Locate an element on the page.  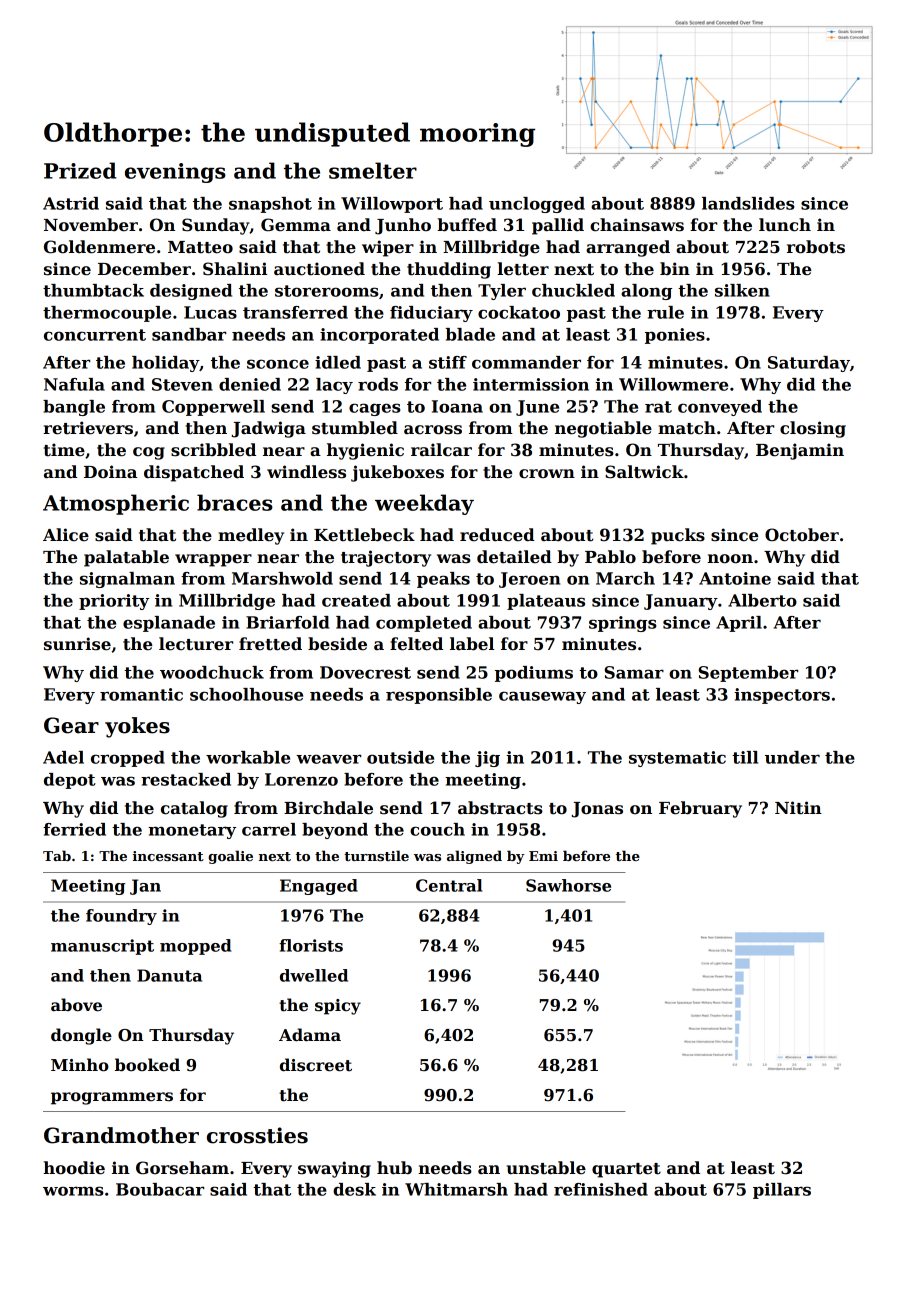
Adel is located at coordinates (63, 757).
